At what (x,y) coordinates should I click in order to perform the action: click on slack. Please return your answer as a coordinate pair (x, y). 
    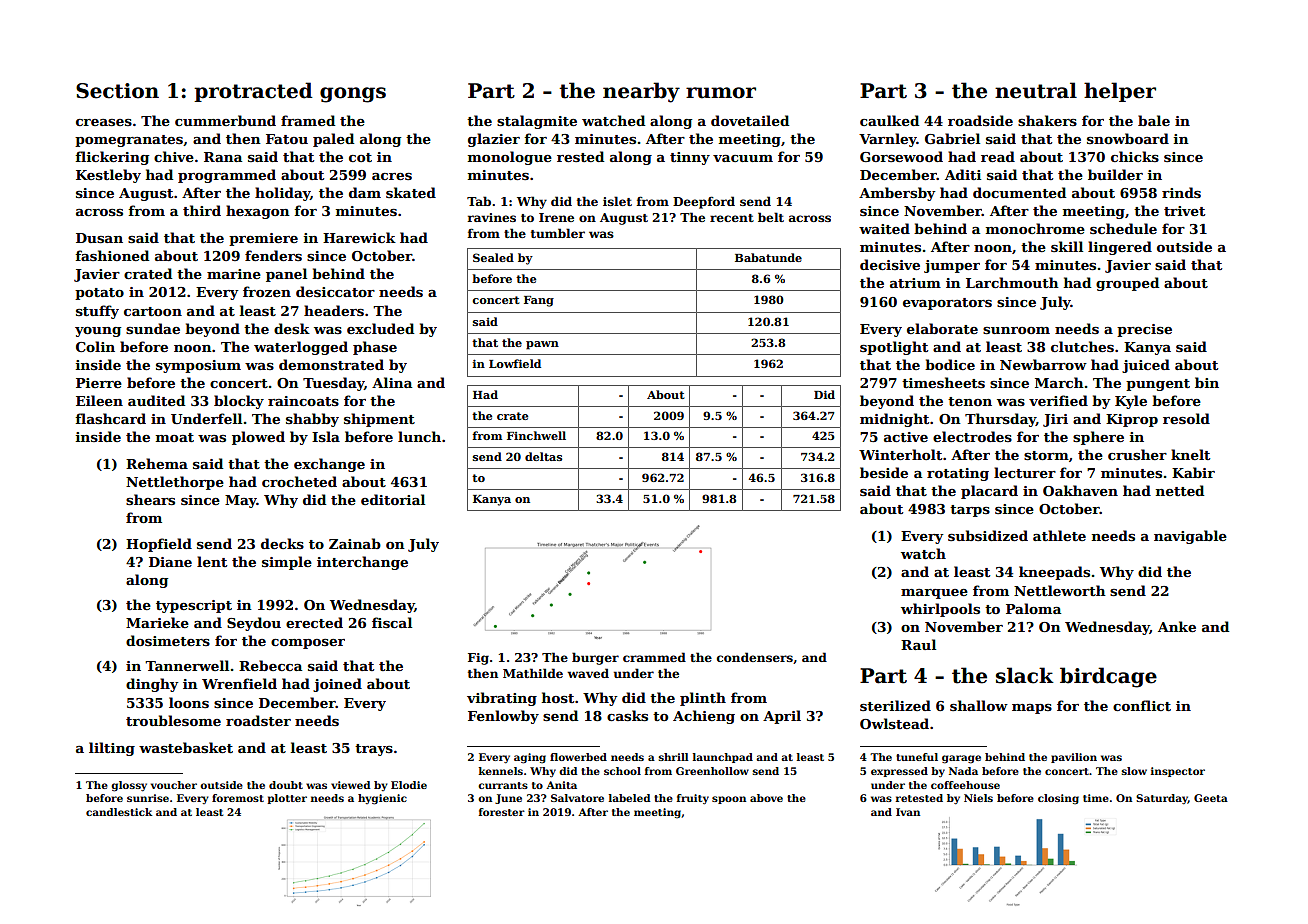
    Looking at the image, I should click on (1025, 675).
